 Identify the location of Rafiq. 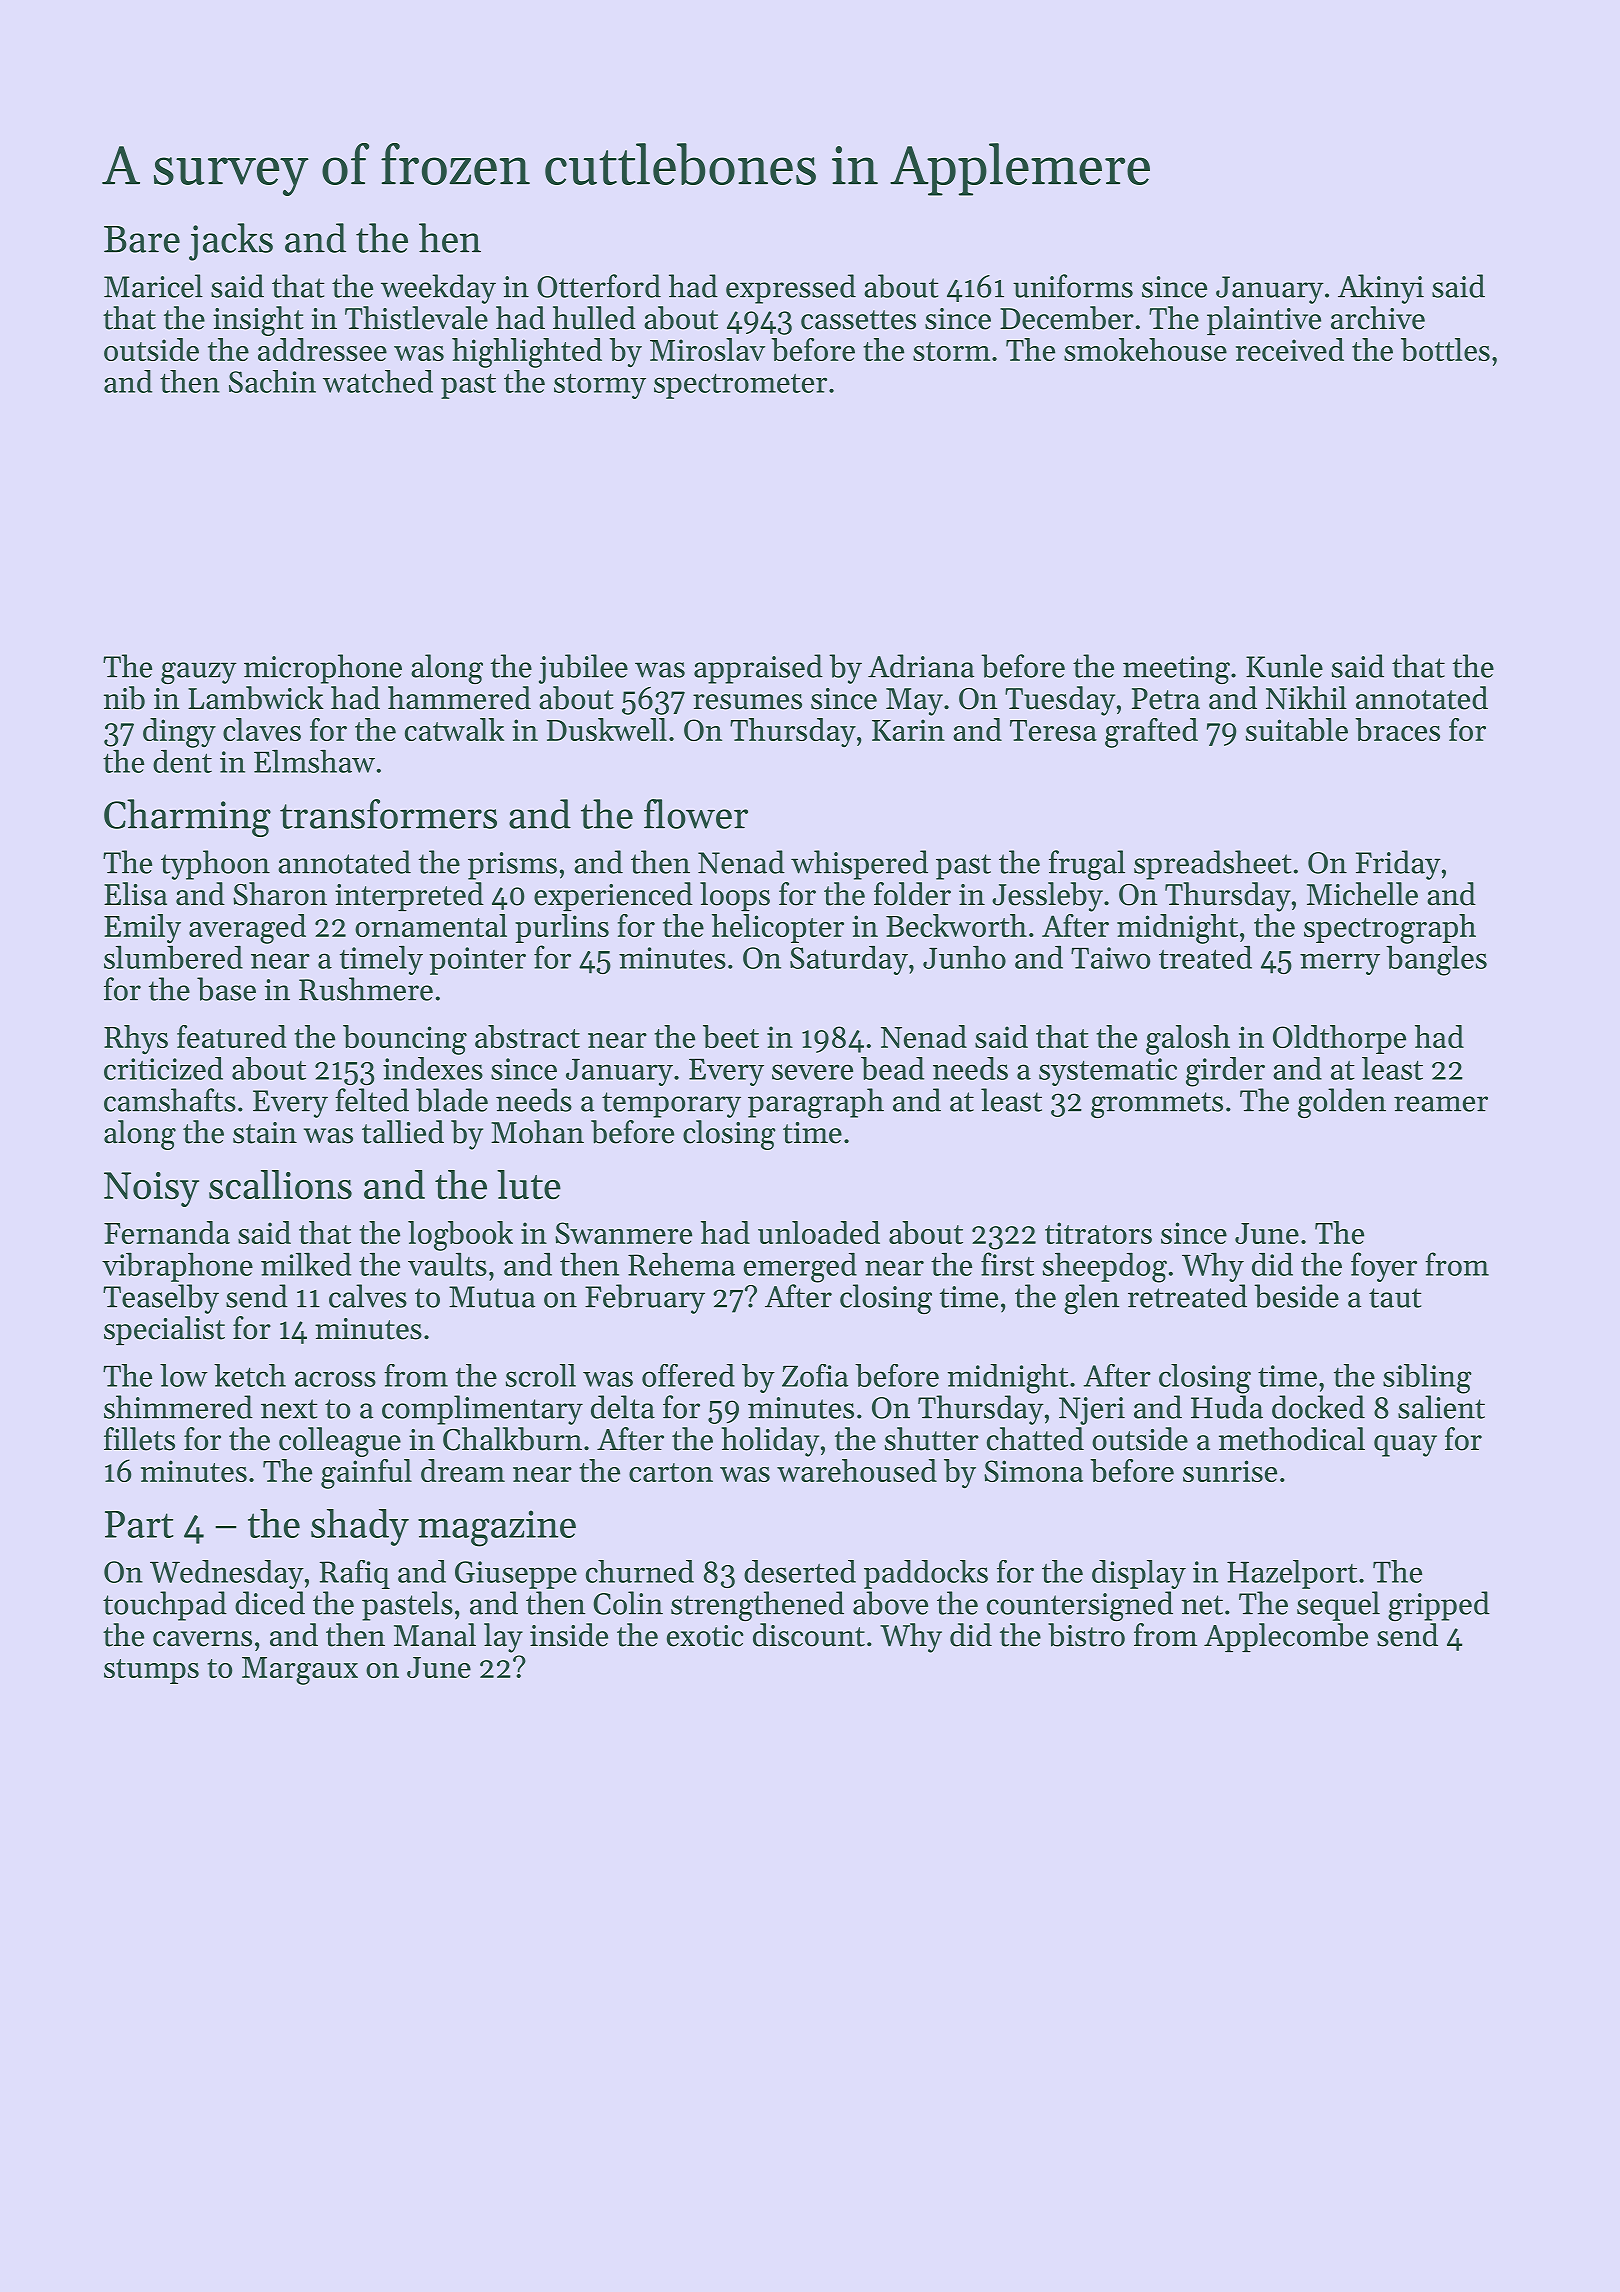
(354, 1574).
